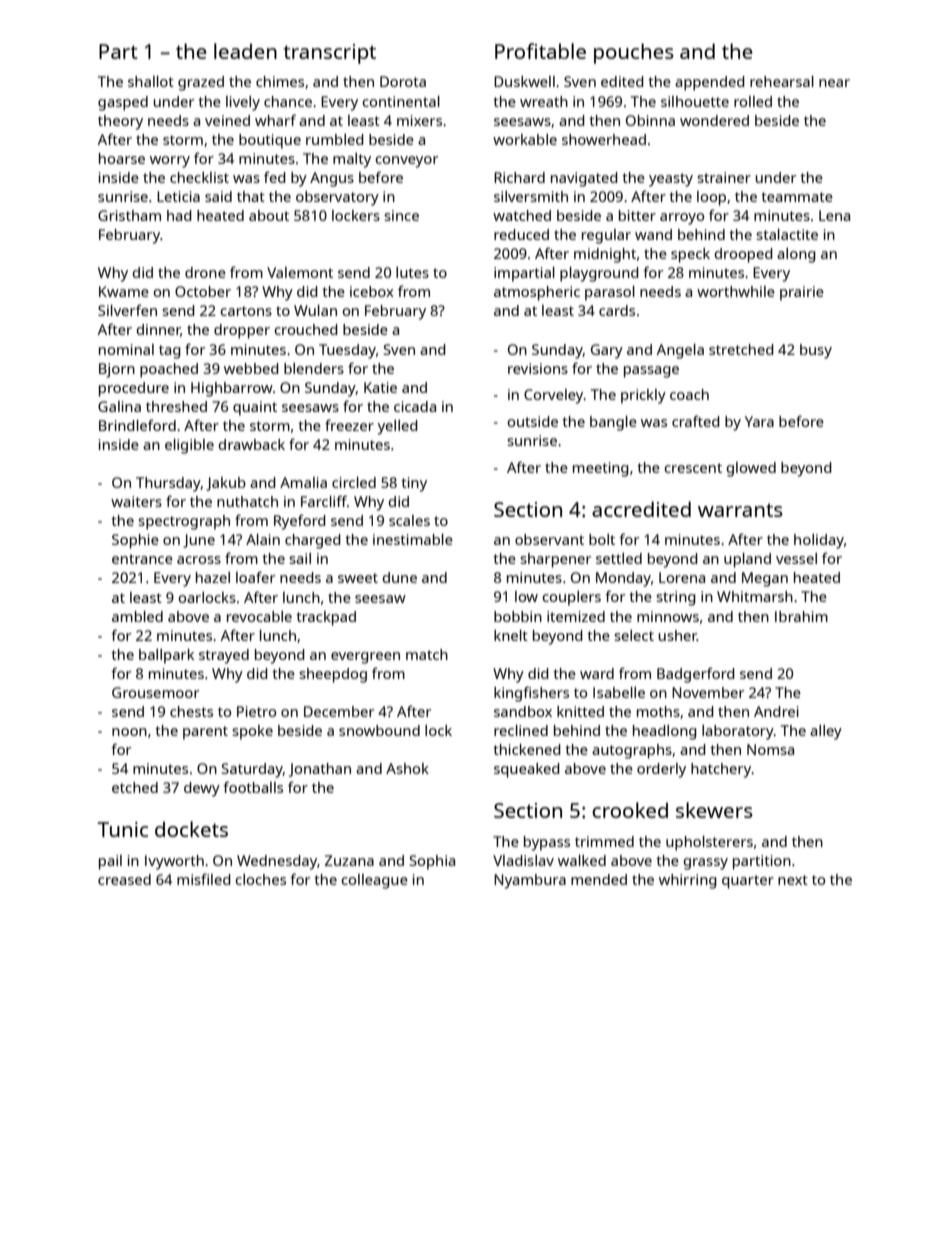 Image resolution: width=952 pixels, height=1233 pixels. I want to click on next, so click(793, 880).
